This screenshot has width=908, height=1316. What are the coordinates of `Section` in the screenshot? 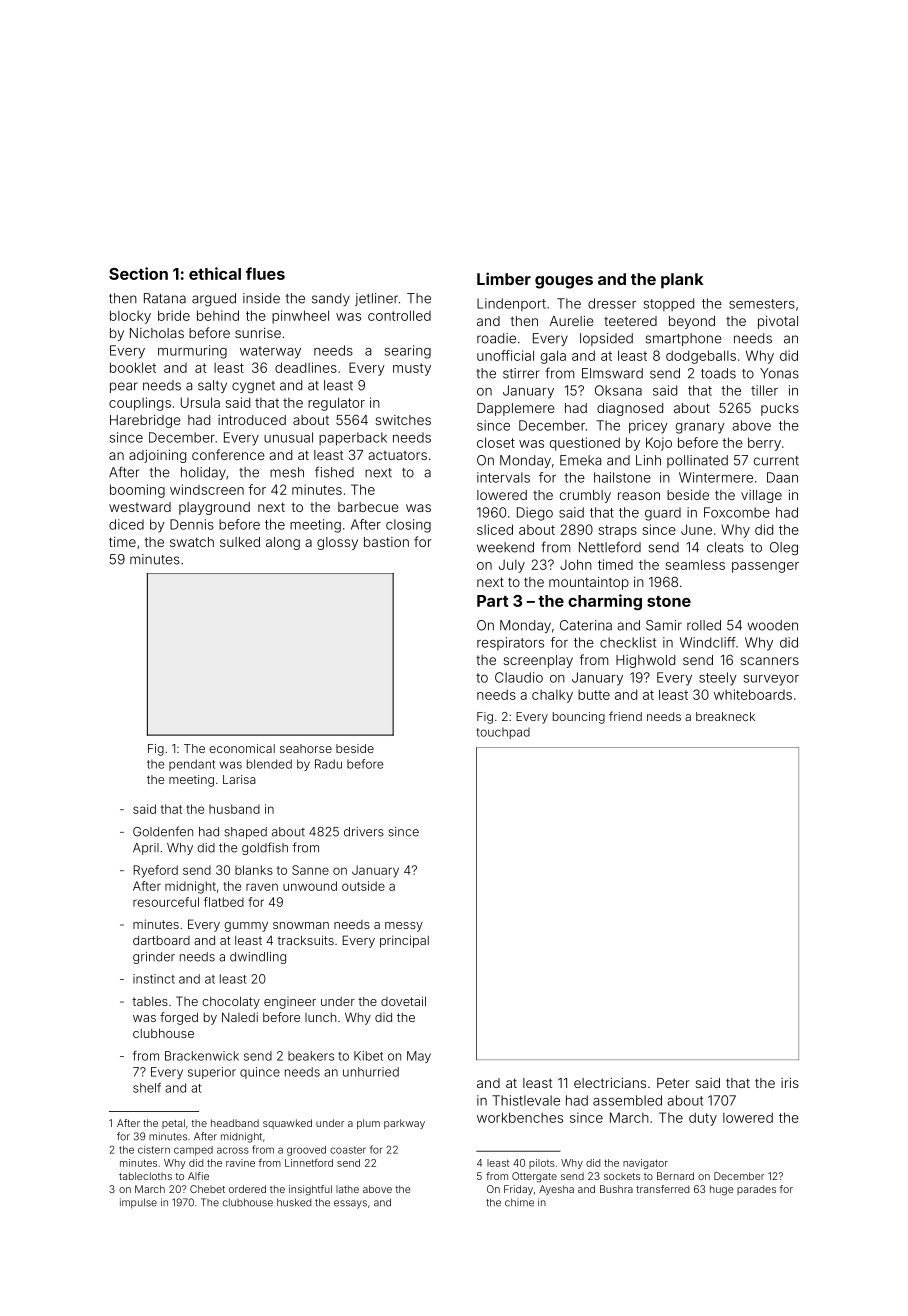 It's located at (138, 273).
